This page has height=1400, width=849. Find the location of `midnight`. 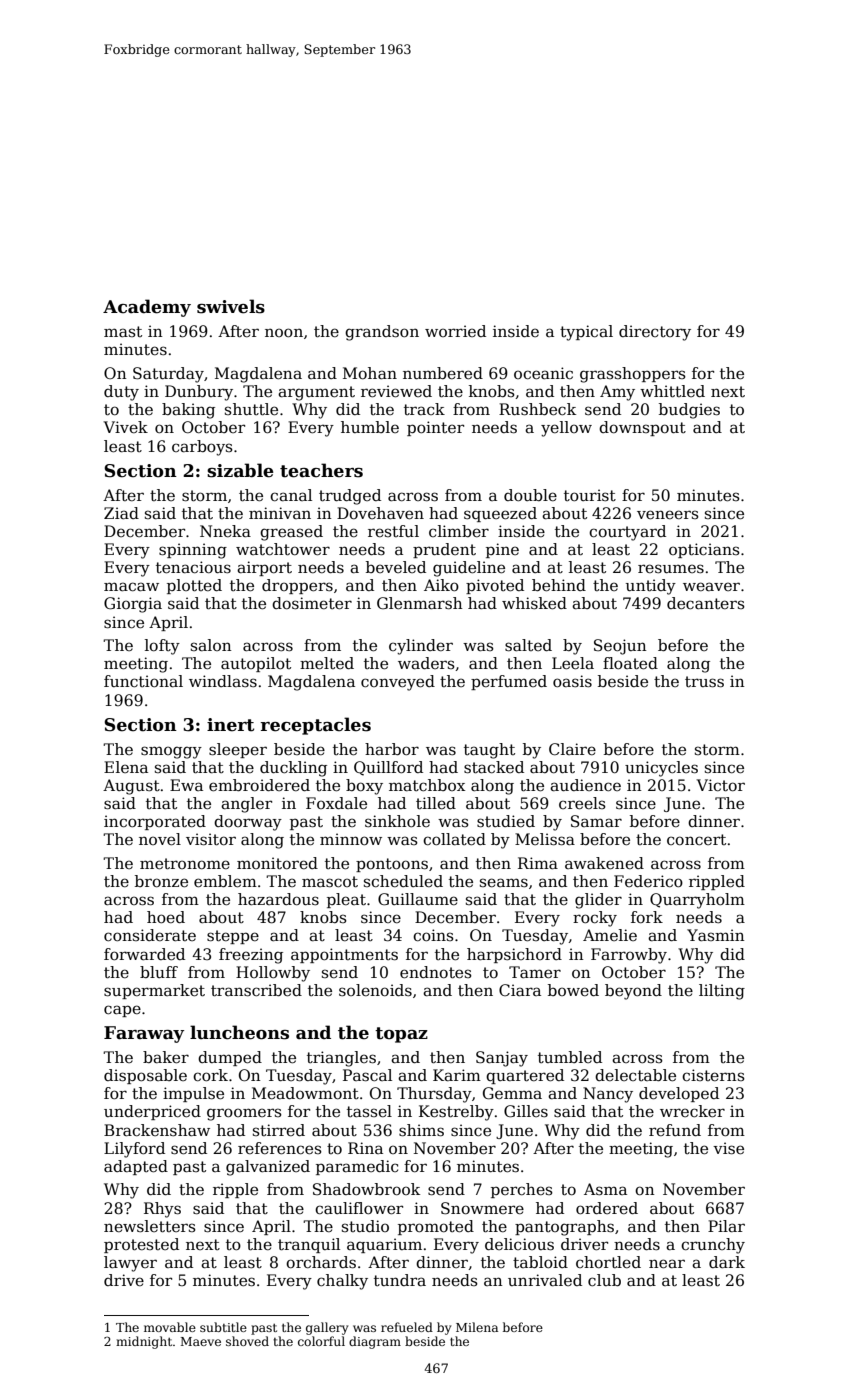

midnight is located at coordinates (144, 1342).
